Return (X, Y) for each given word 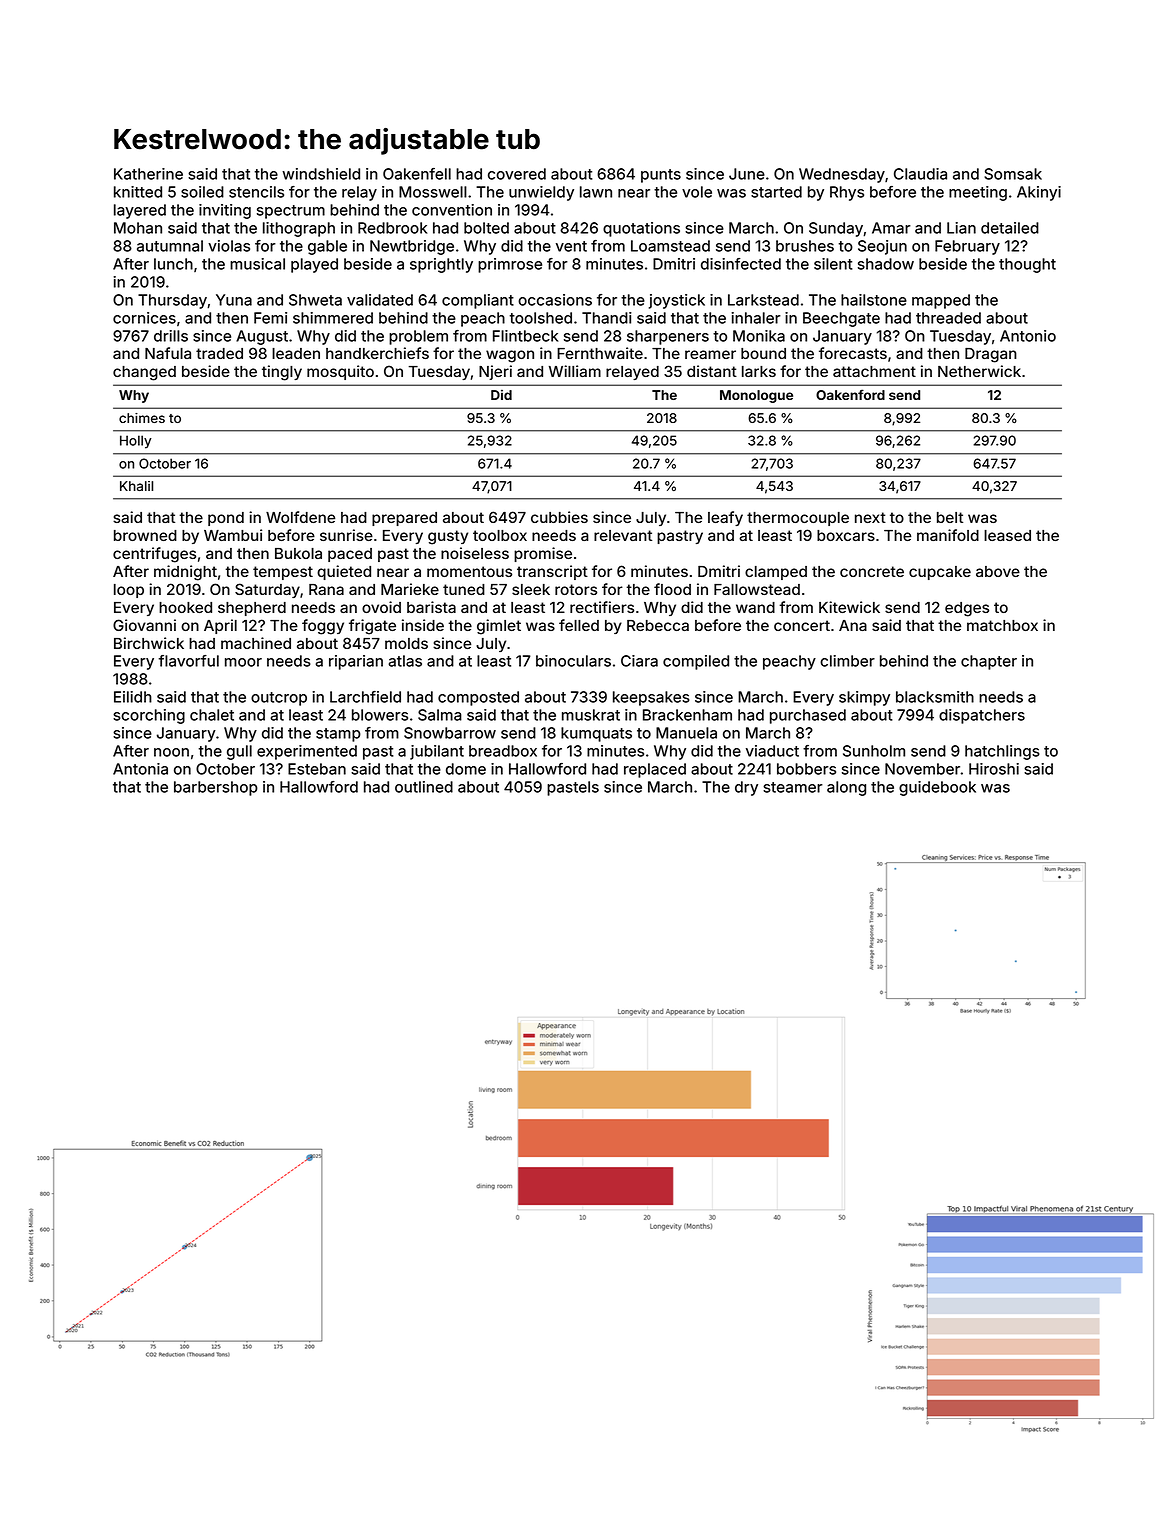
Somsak (1013, 174)
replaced (655, 770)
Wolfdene (300, 517)
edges (967, 609)
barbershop (216, 788)
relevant (623, 535)
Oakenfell (417, 174)
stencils (256, 192)
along (846, 788)
